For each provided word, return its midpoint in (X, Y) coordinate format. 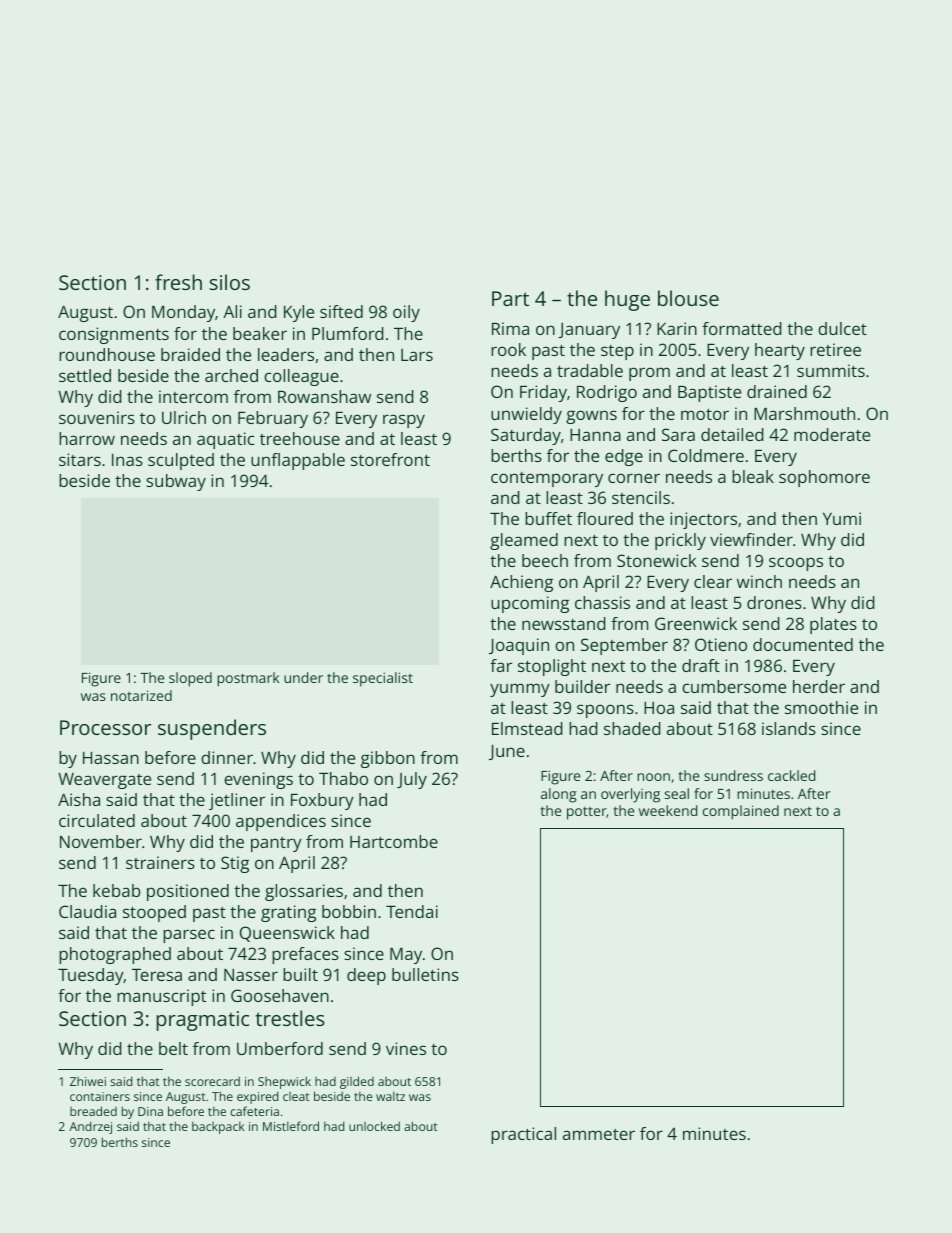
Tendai (412, 911)
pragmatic (202, 1021)
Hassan (111, 758)
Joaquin (519, 646)
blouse (688, 298)
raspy (404, 421)
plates (833, 625)
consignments (114, 335)
